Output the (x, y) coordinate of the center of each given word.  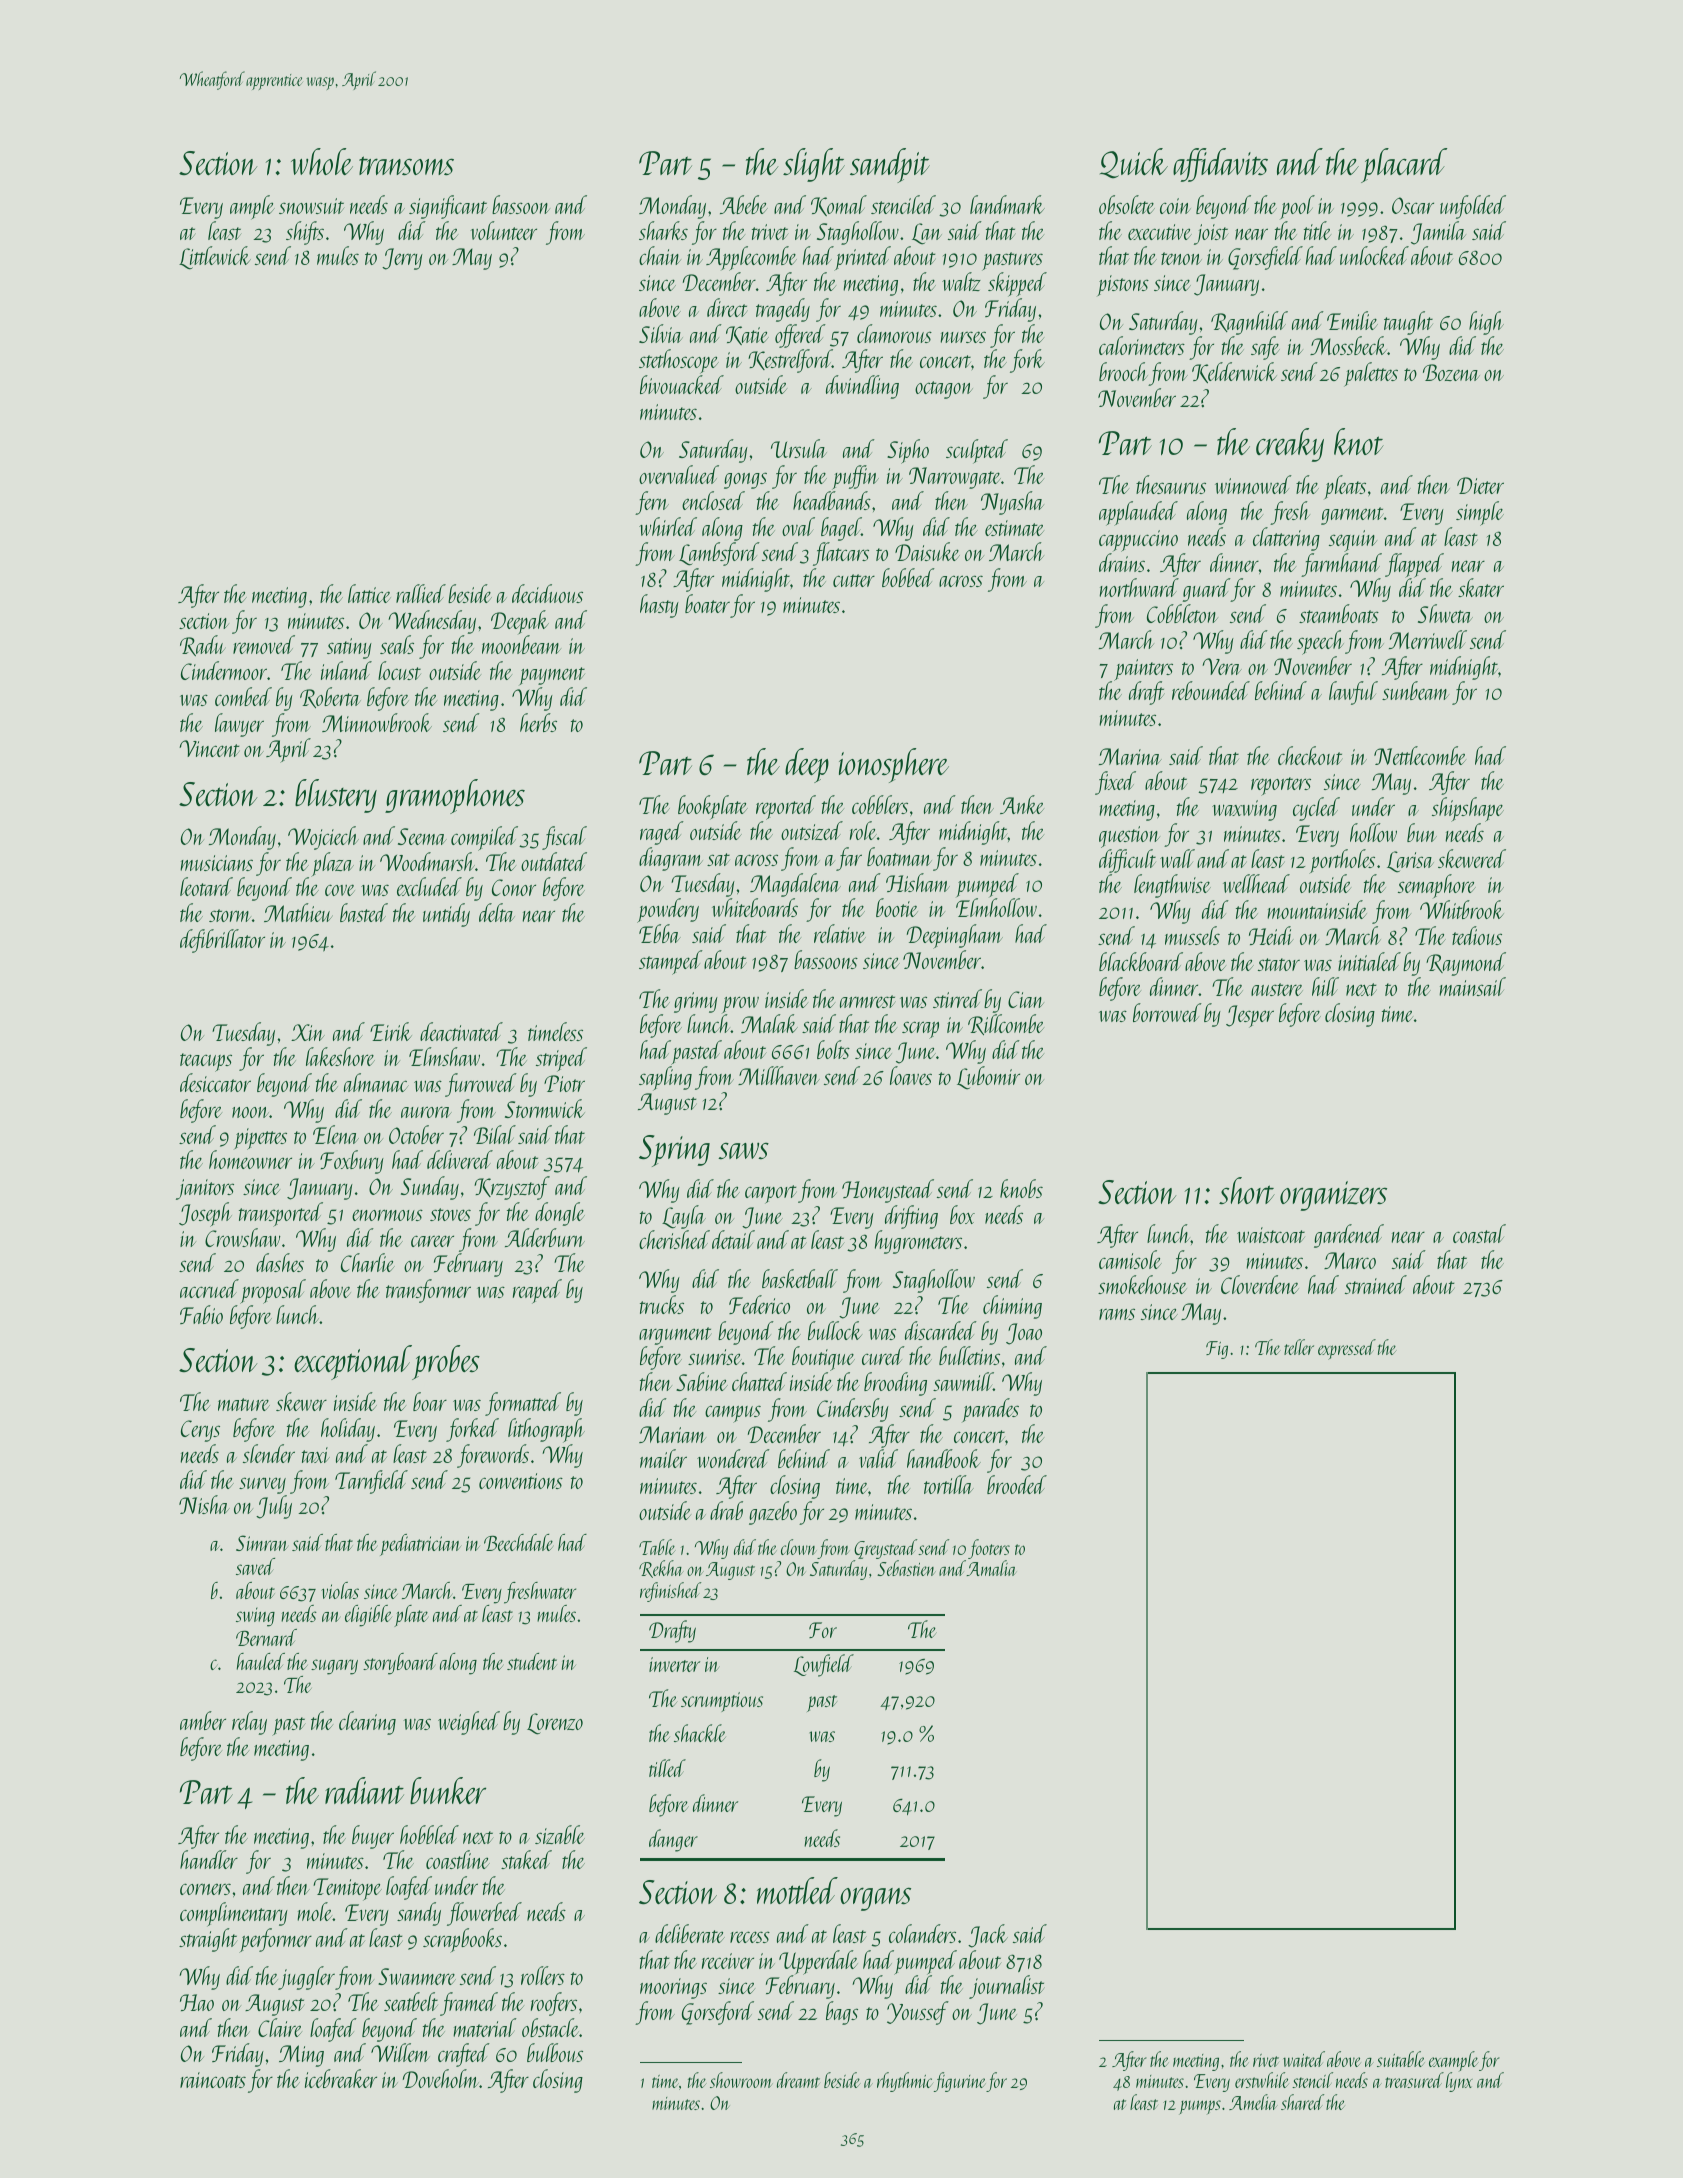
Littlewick (215, 258)
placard (1404, 165)
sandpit (890, 165)
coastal (1479, 1233)
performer (275, 1940)
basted (364, 912)
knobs (1021, 1188)
